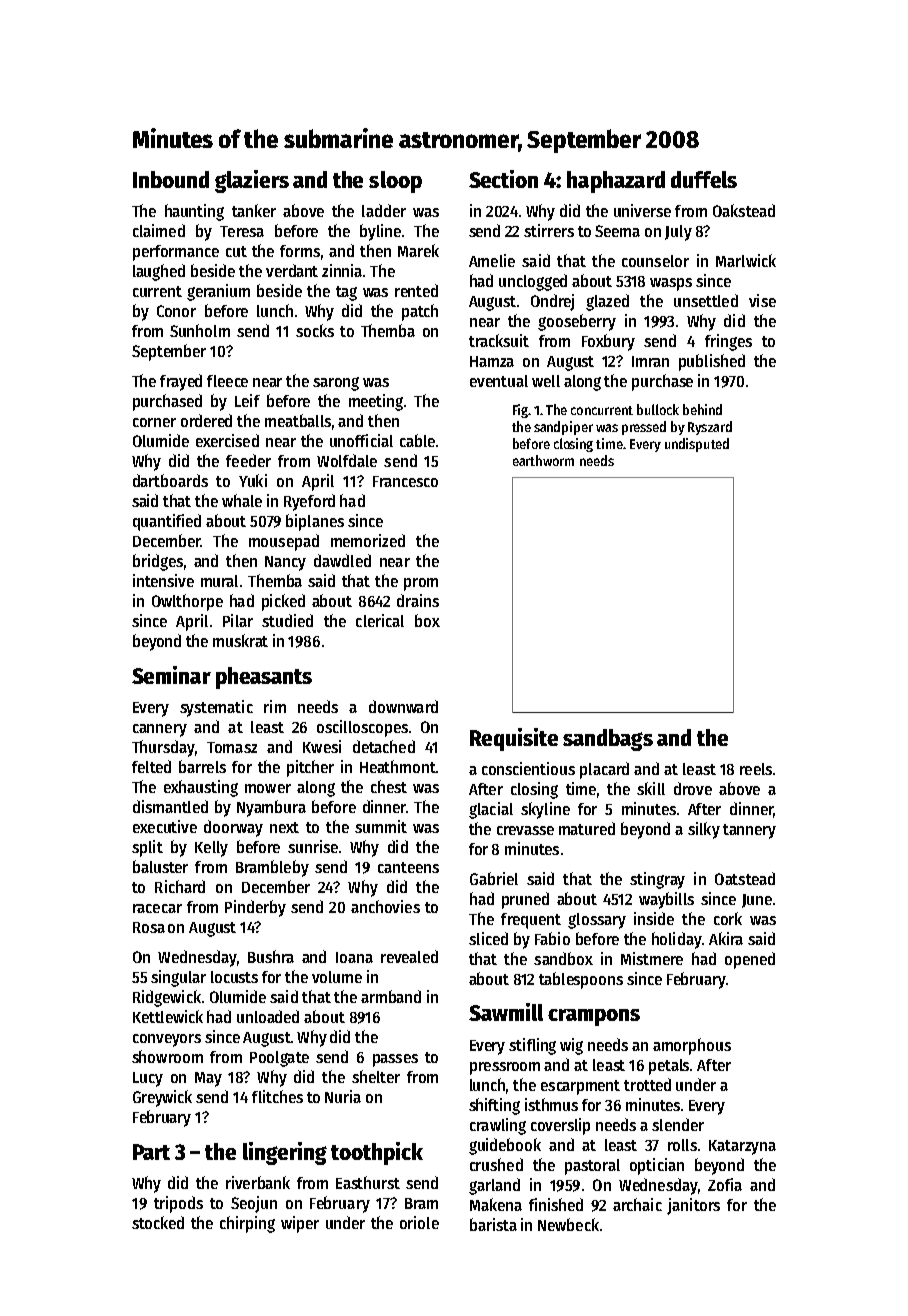 Image resolution: width=908 pixels, height=1316 pixels. Describe the element at coordinates (242, 231) in the screenshot. I see `Teresa` at that location.
